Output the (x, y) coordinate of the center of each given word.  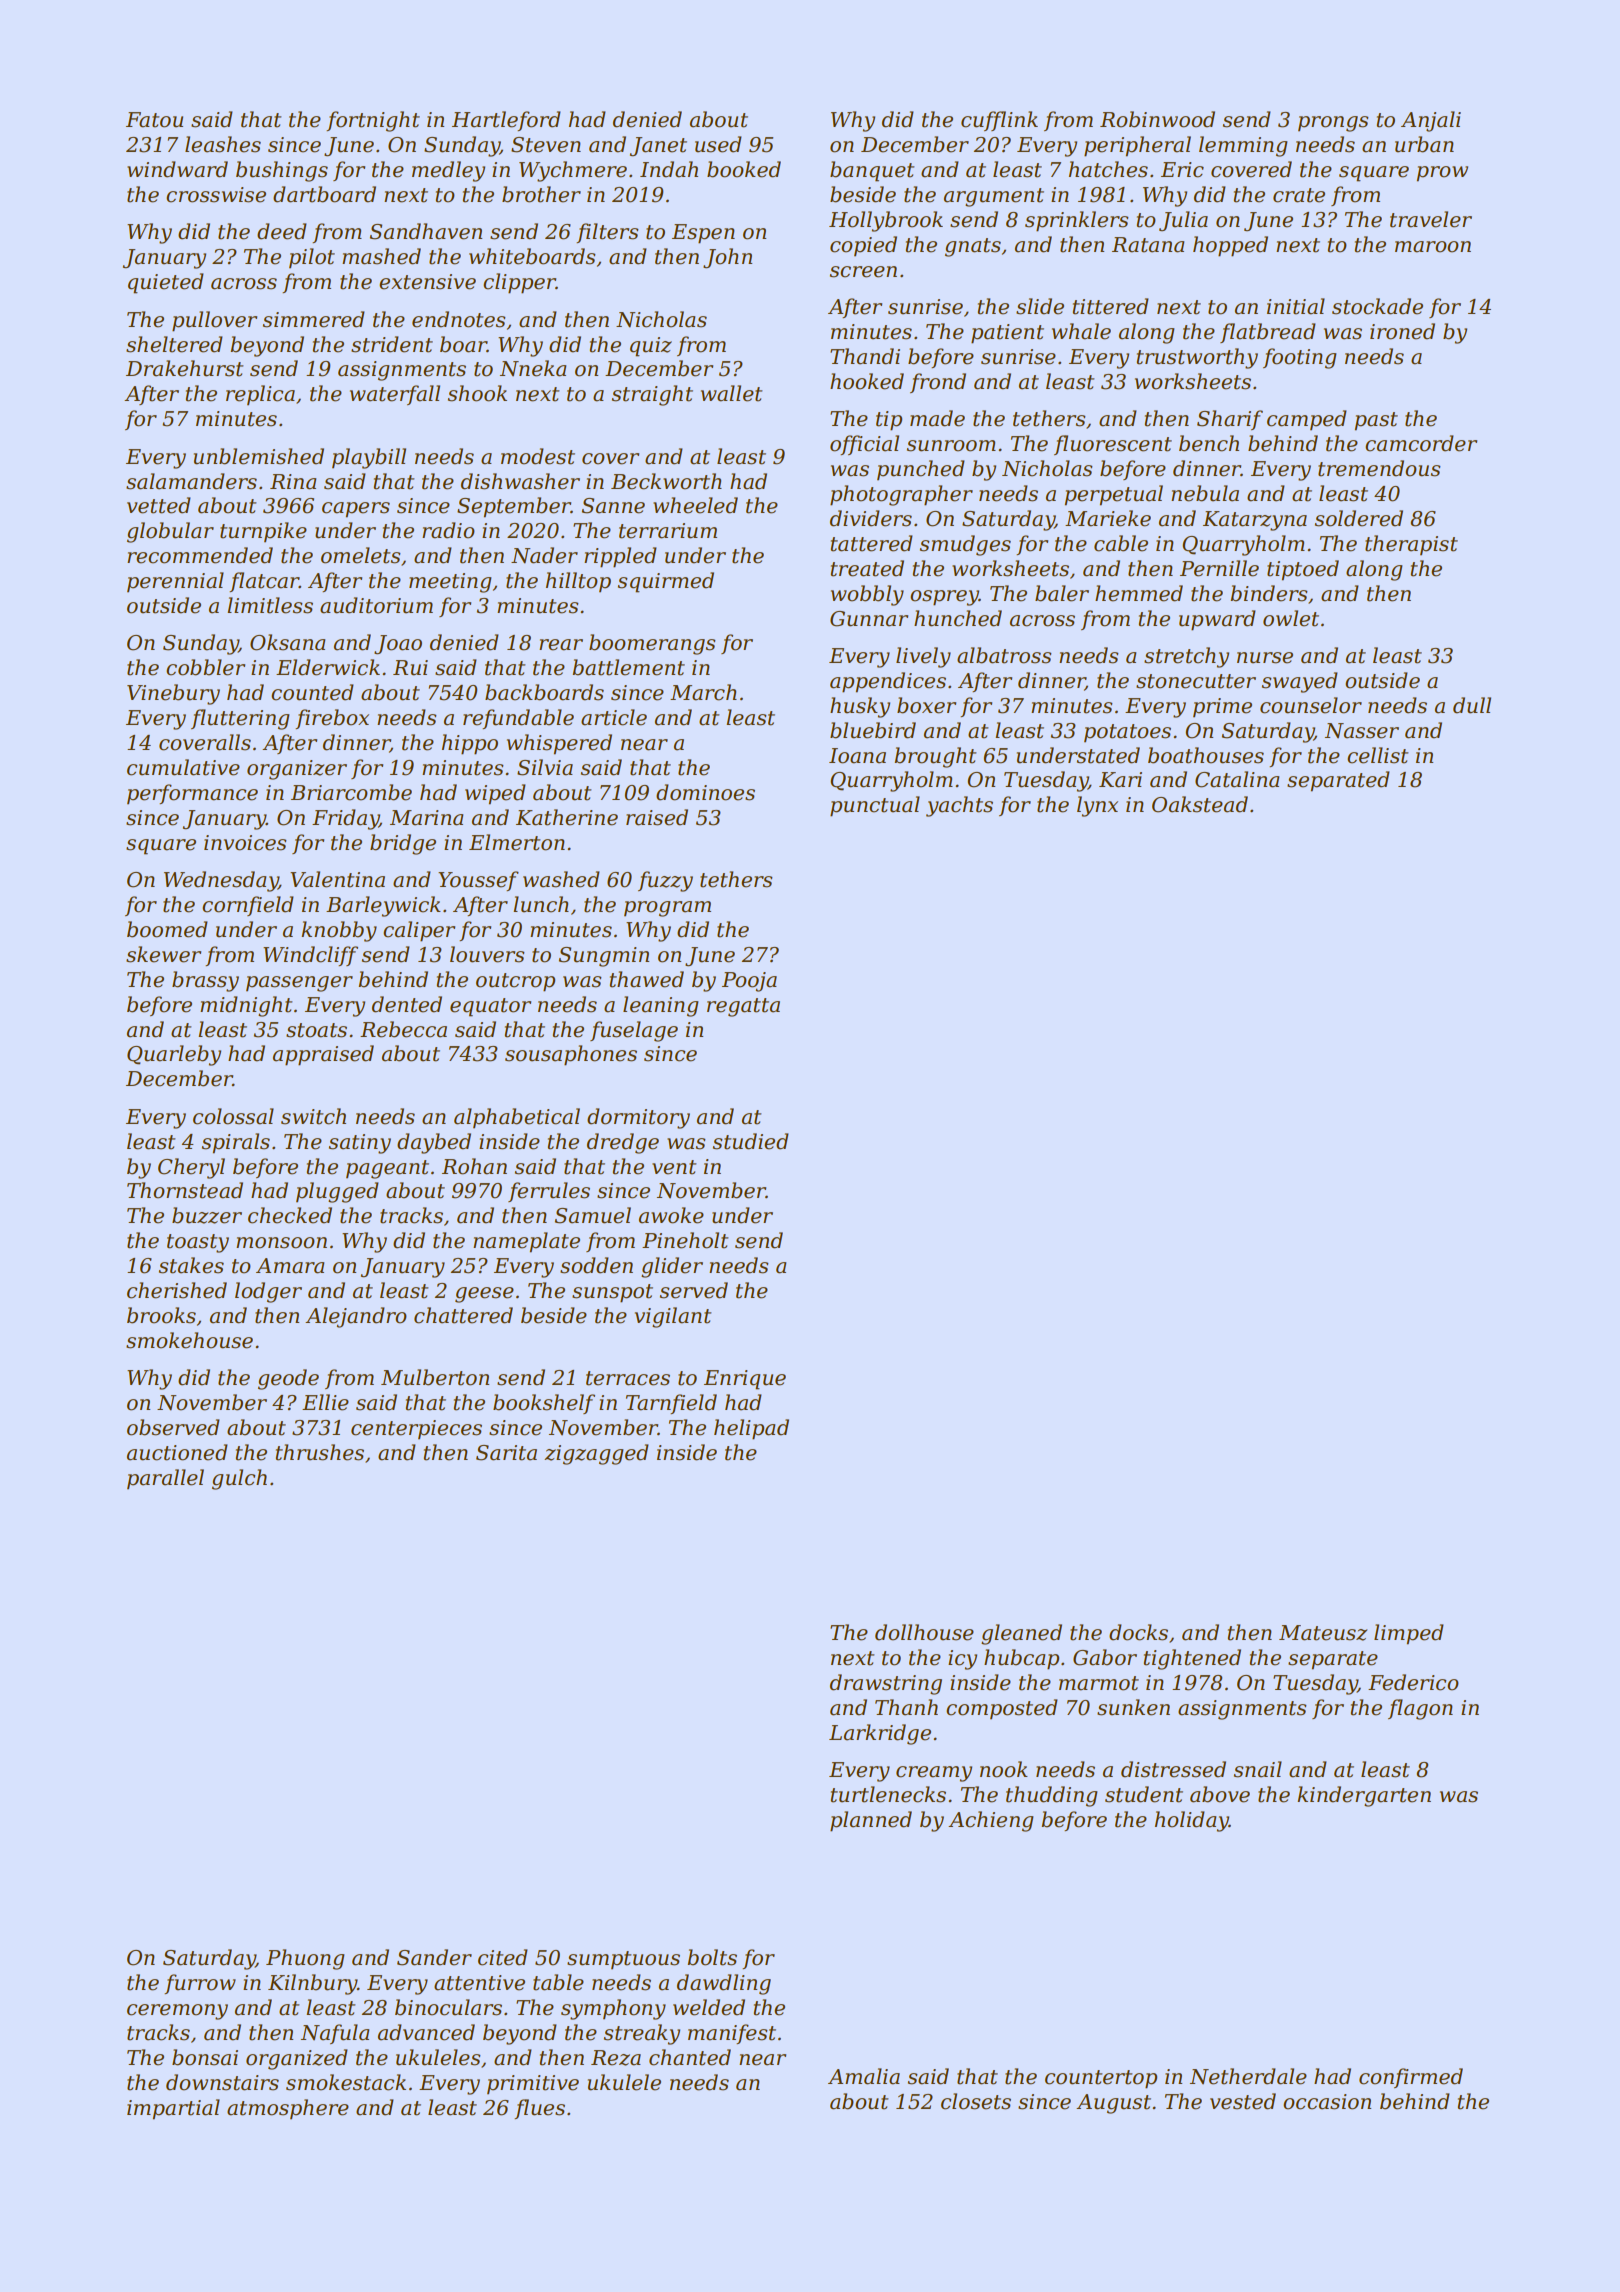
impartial (173, 2109)
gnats (973, 247)
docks (1138, 1632)
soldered (1359, 518)
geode (288, 1379)
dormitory (638, 1118)
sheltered (174, 344)
